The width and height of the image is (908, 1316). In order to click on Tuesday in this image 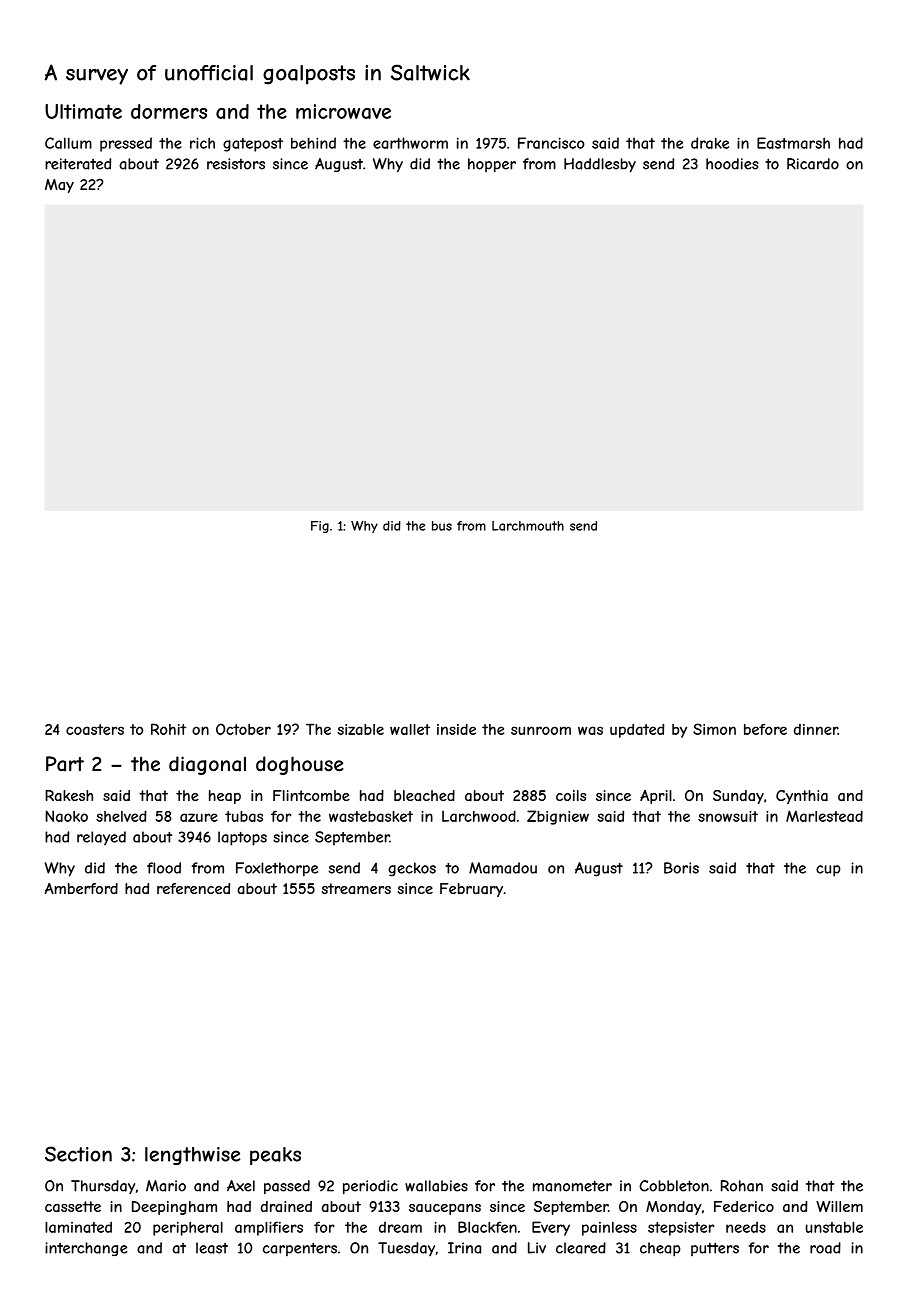, I will do `click(406, 1249)`.
